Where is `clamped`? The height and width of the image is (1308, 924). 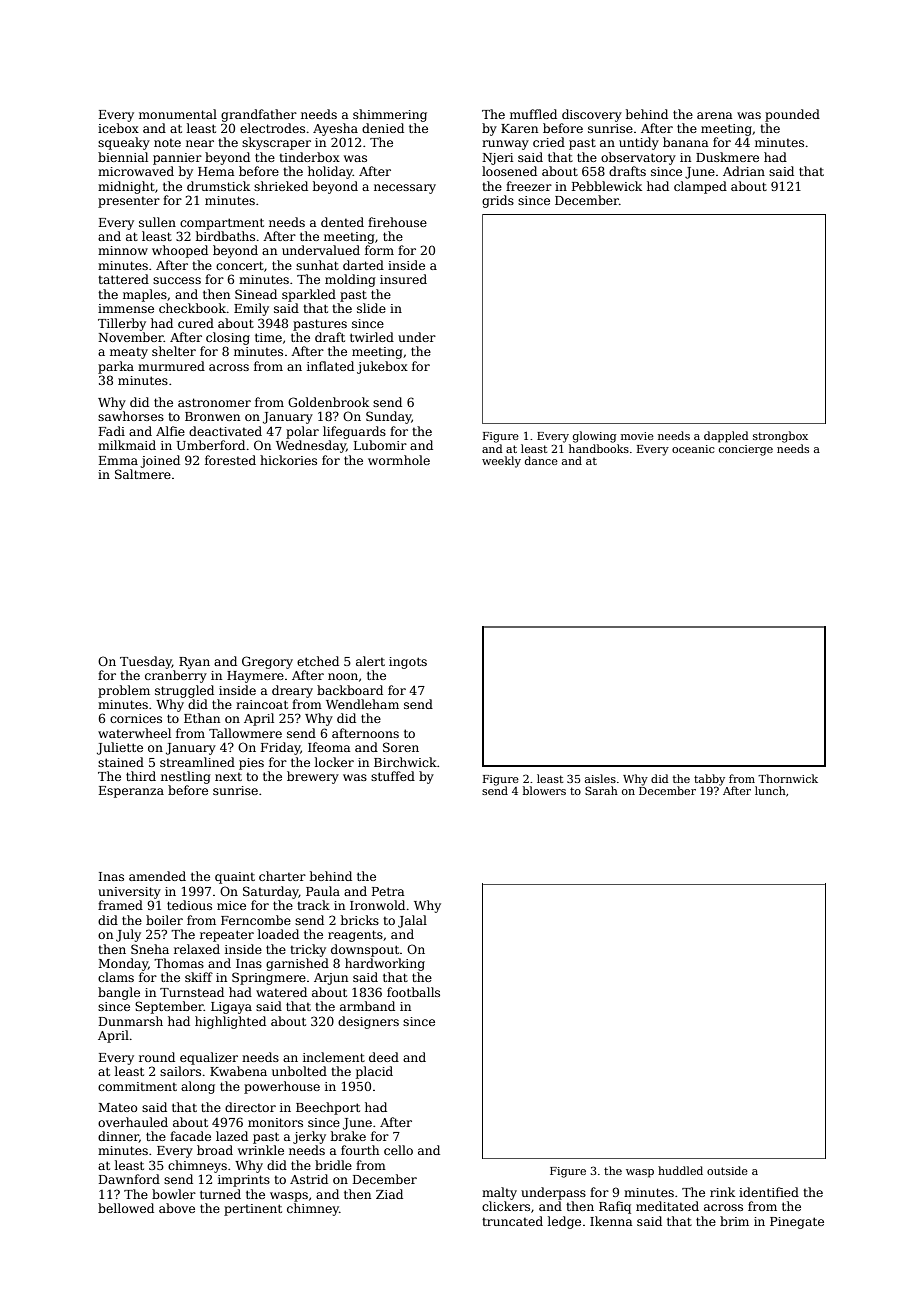
clamped is located at coordinates (700, 187).
